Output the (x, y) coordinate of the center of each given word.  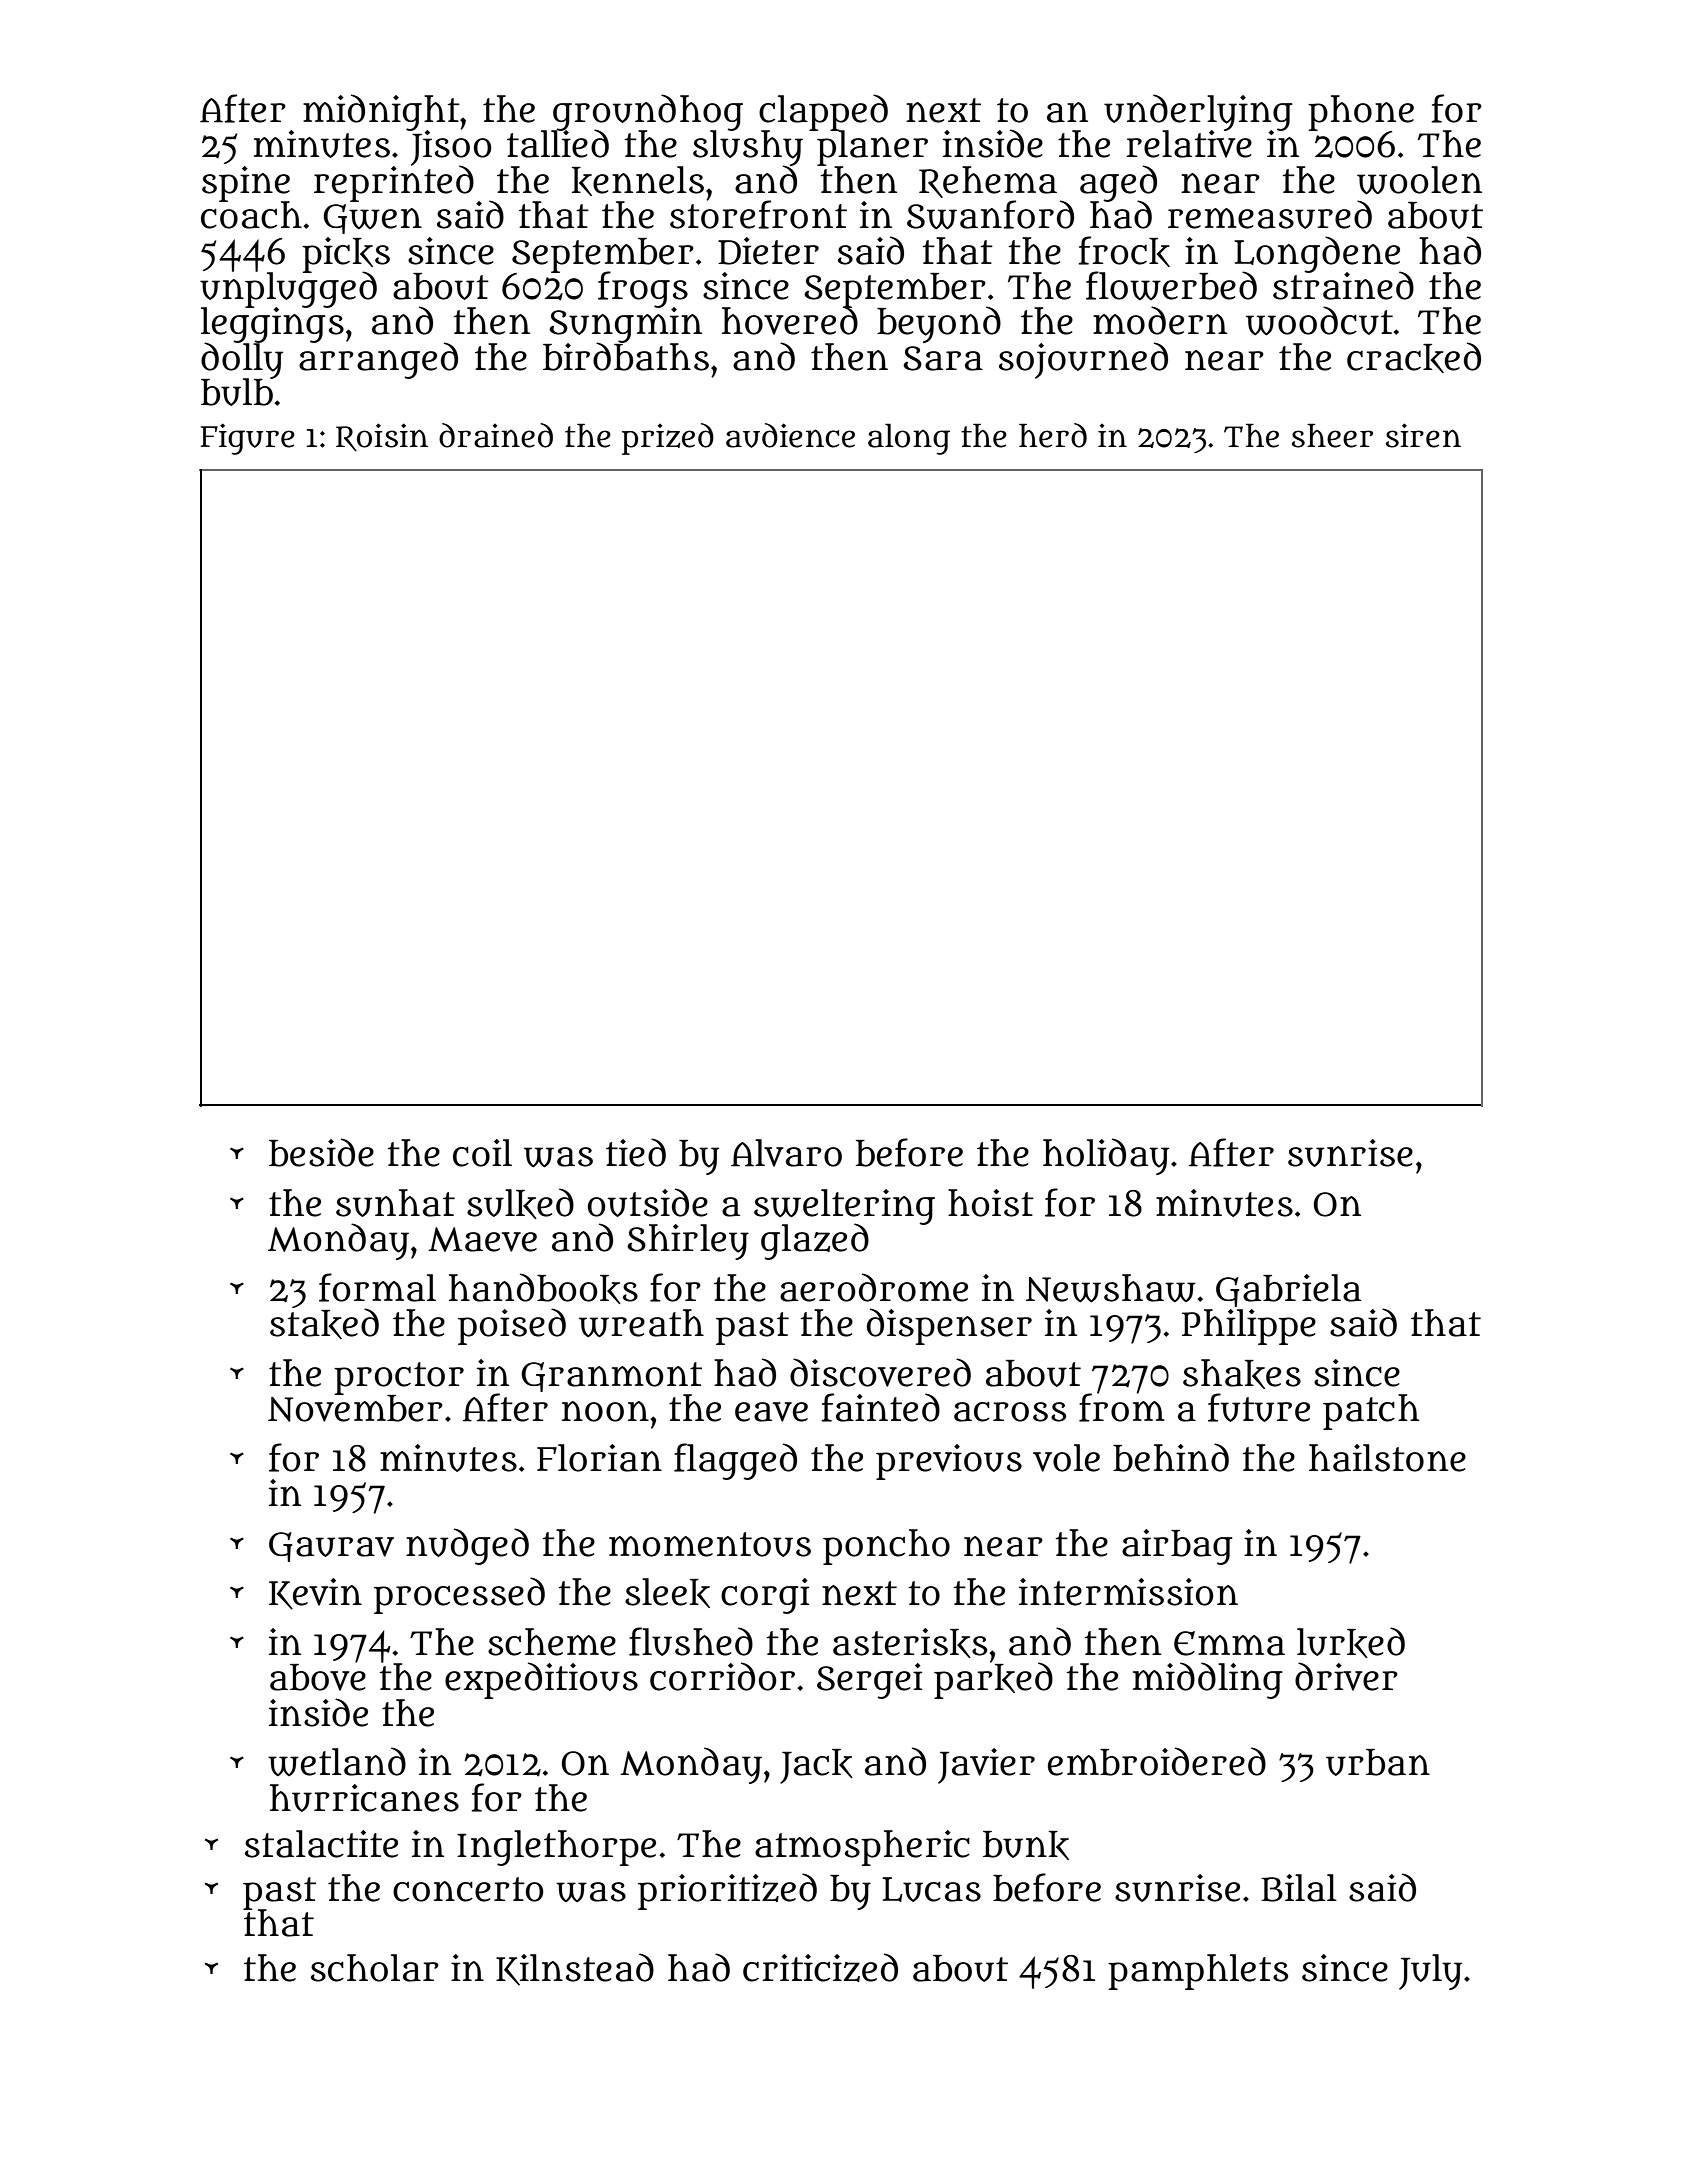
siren (1423, 435)
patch (1371, 1412)
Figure (248, 439)
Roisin (382, 437)
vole (1066, 1458)
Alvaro (786, 1153)
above (318, 1677)
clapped (823, 112)
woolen (1419, 180)
